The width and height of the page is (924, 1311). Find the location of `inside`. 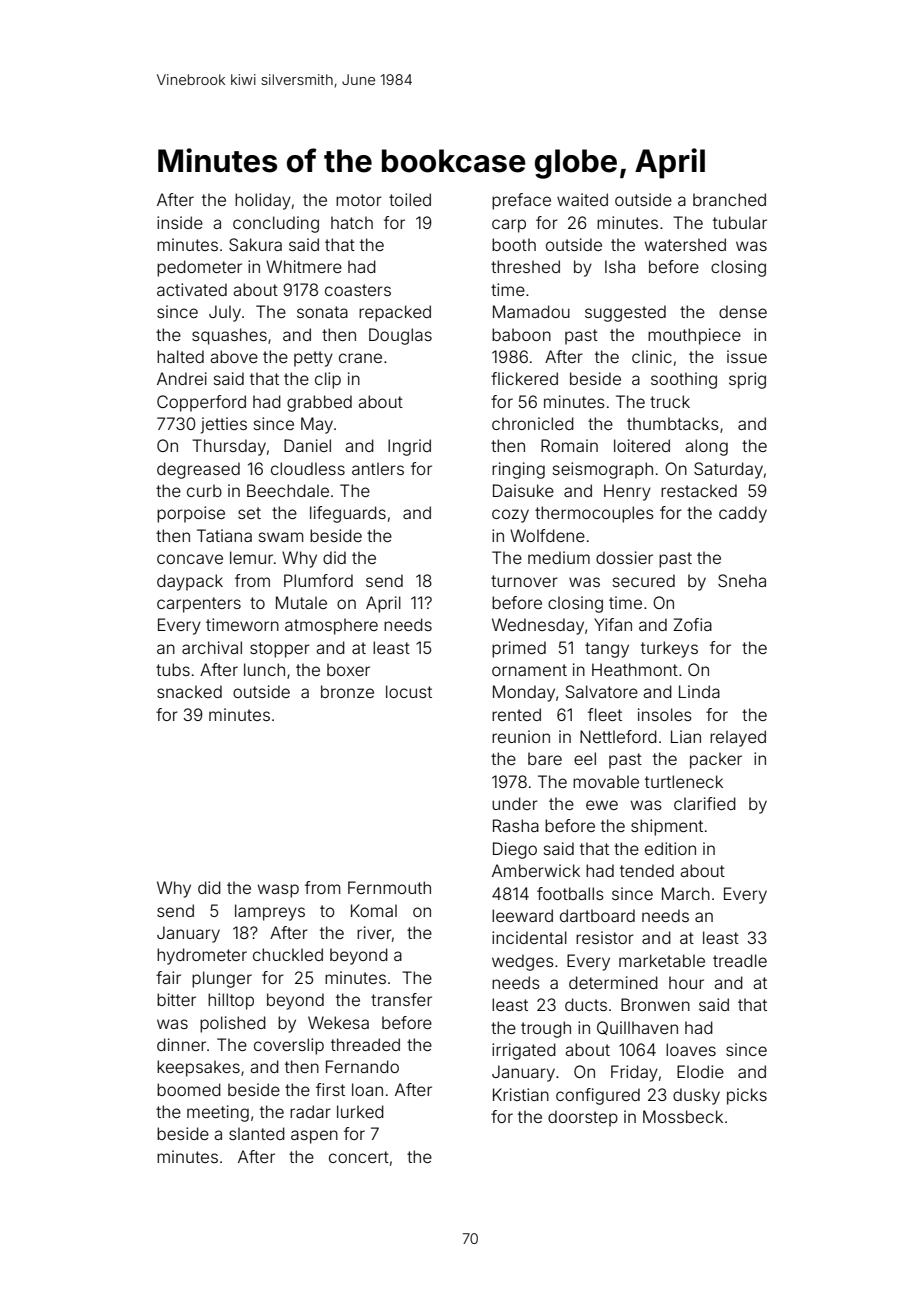

inside is located at coordinates (180, 222).
